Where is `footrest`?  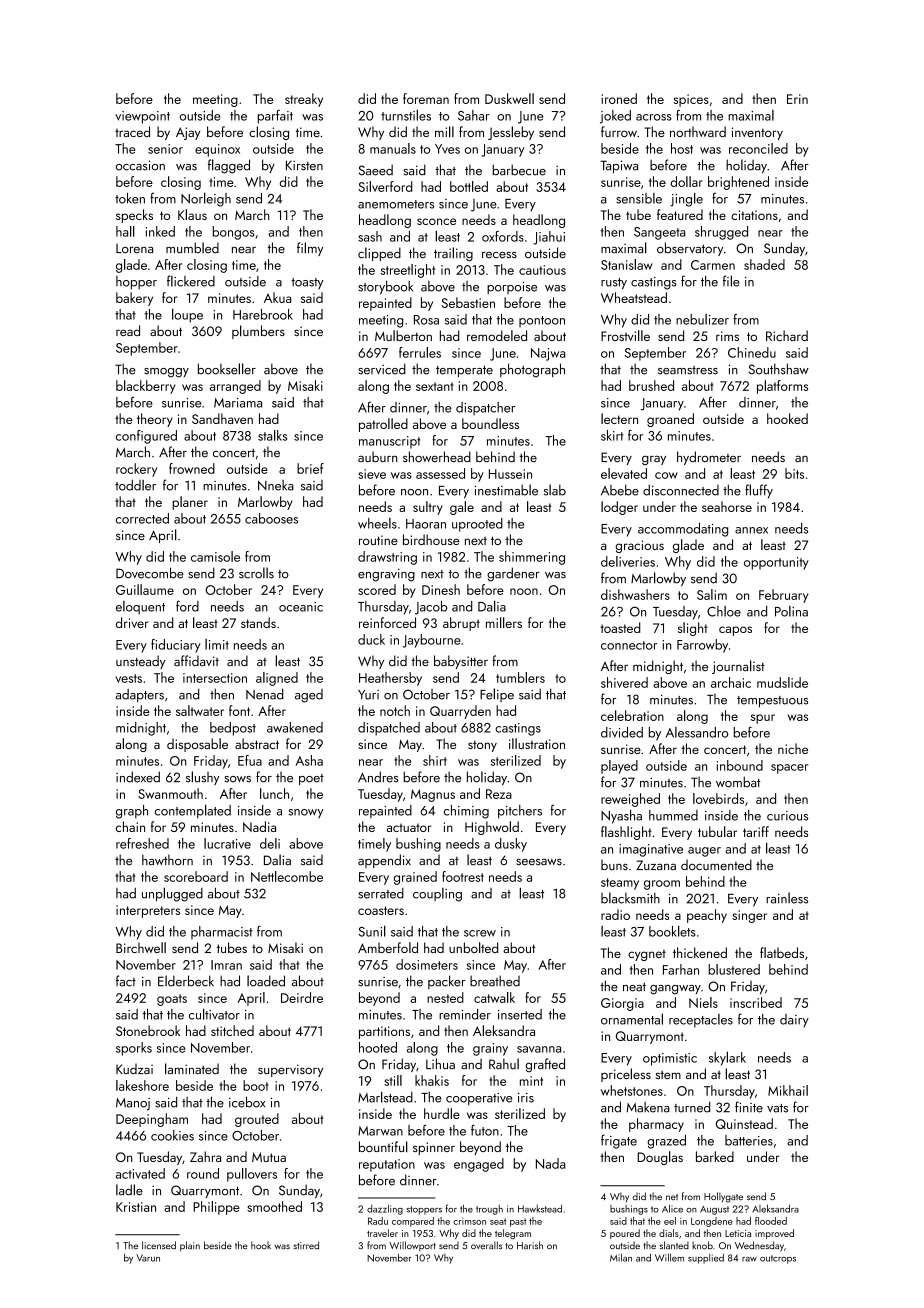 footrest is located at coordinates (463, 876).
